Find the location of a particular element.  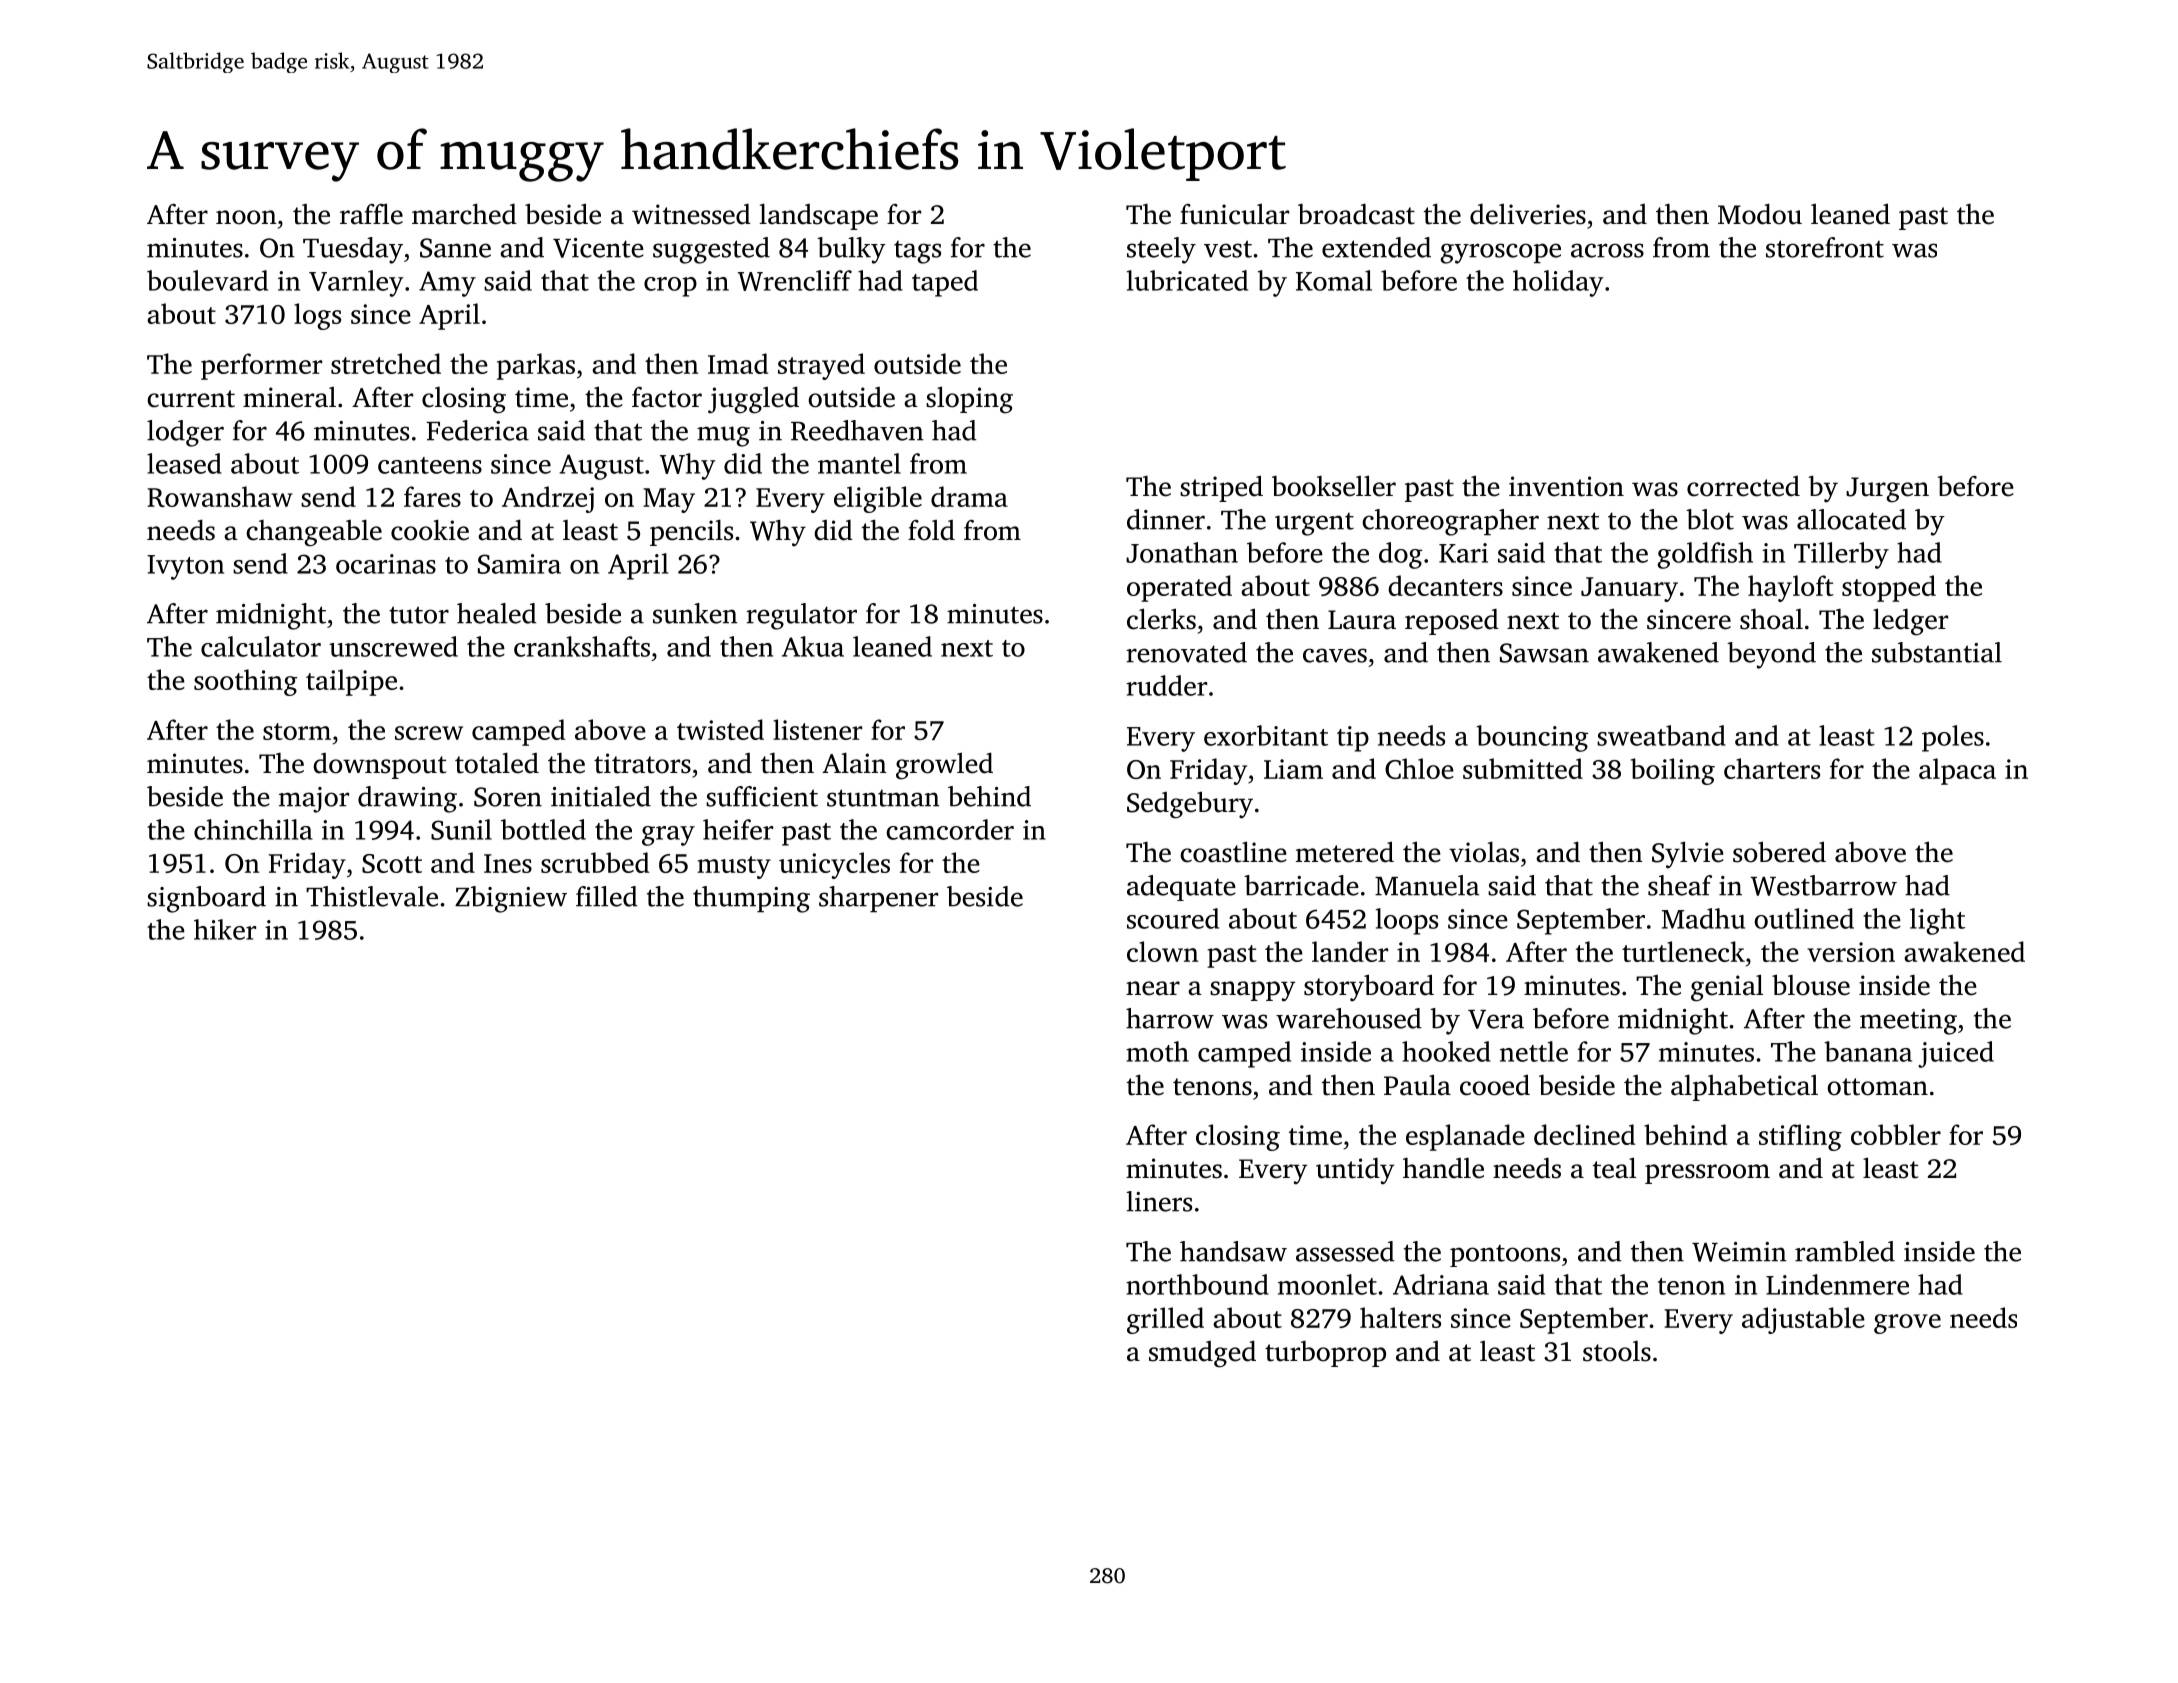

funicular is located at coordinates (1234, 214).
